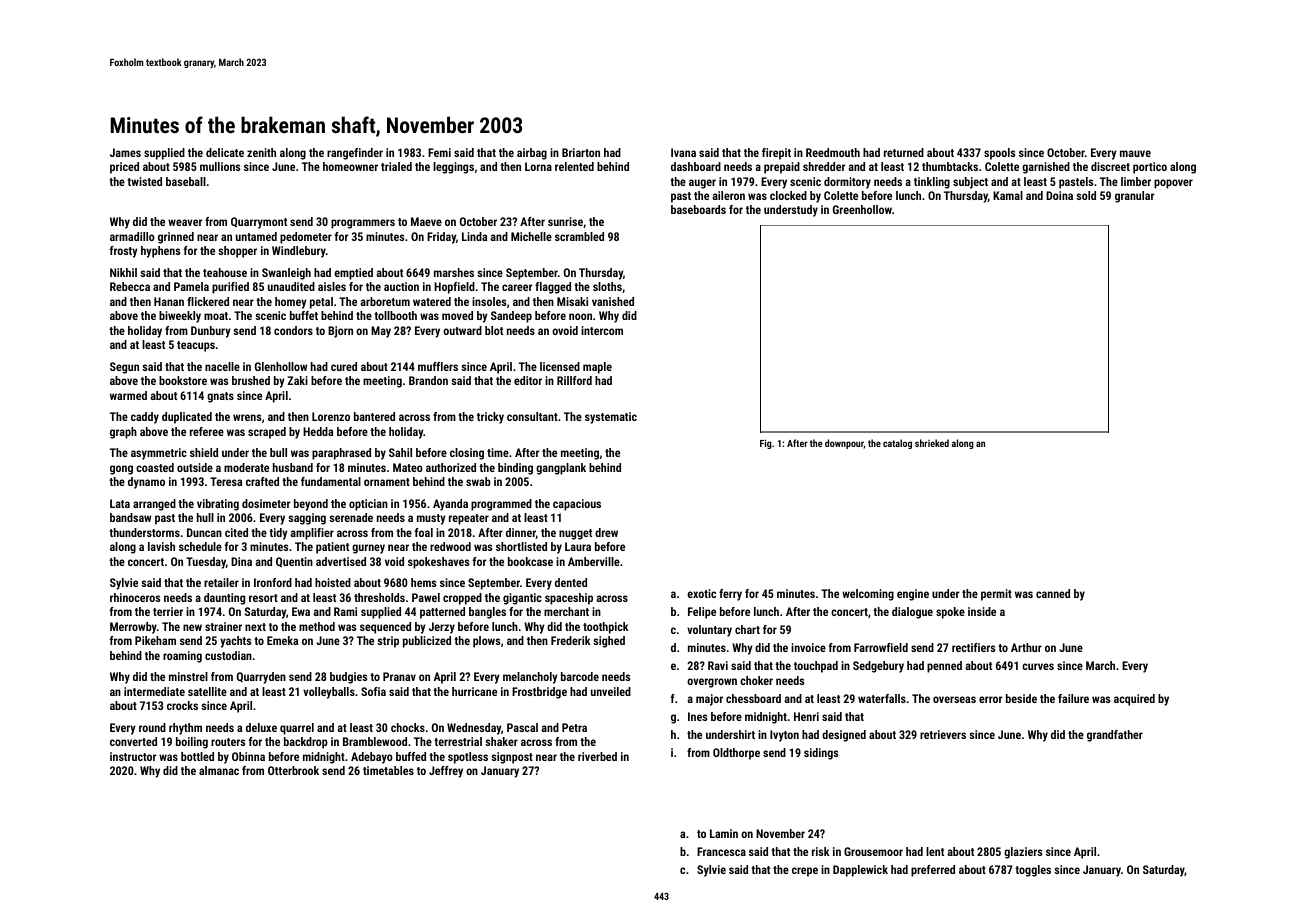  Describe the element at coordinates (1033, 871) in the screenshot. I see `toggles` at that location.
